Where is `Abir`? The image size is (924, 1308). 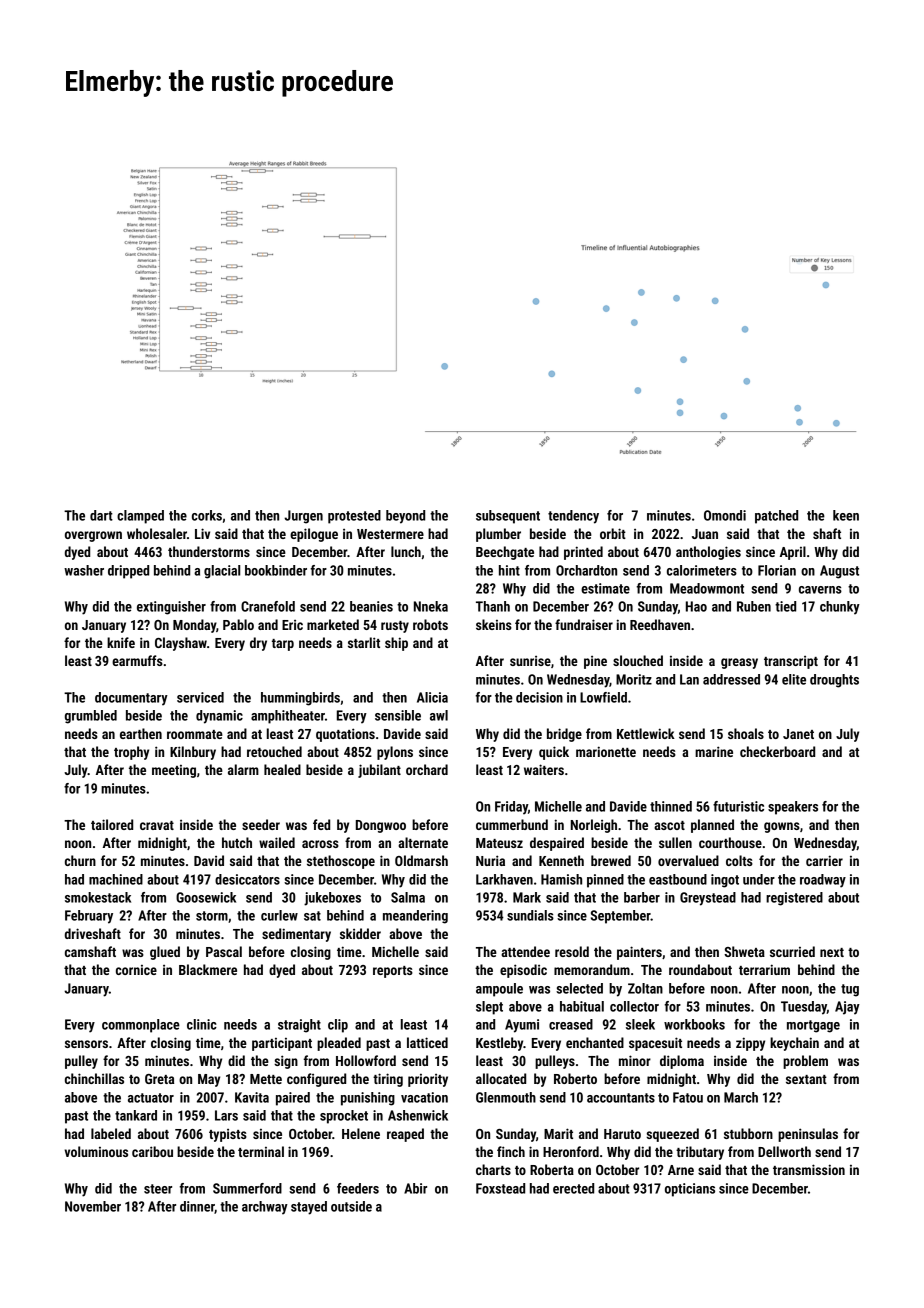
Abir is located at coordinates (415, 1188).
